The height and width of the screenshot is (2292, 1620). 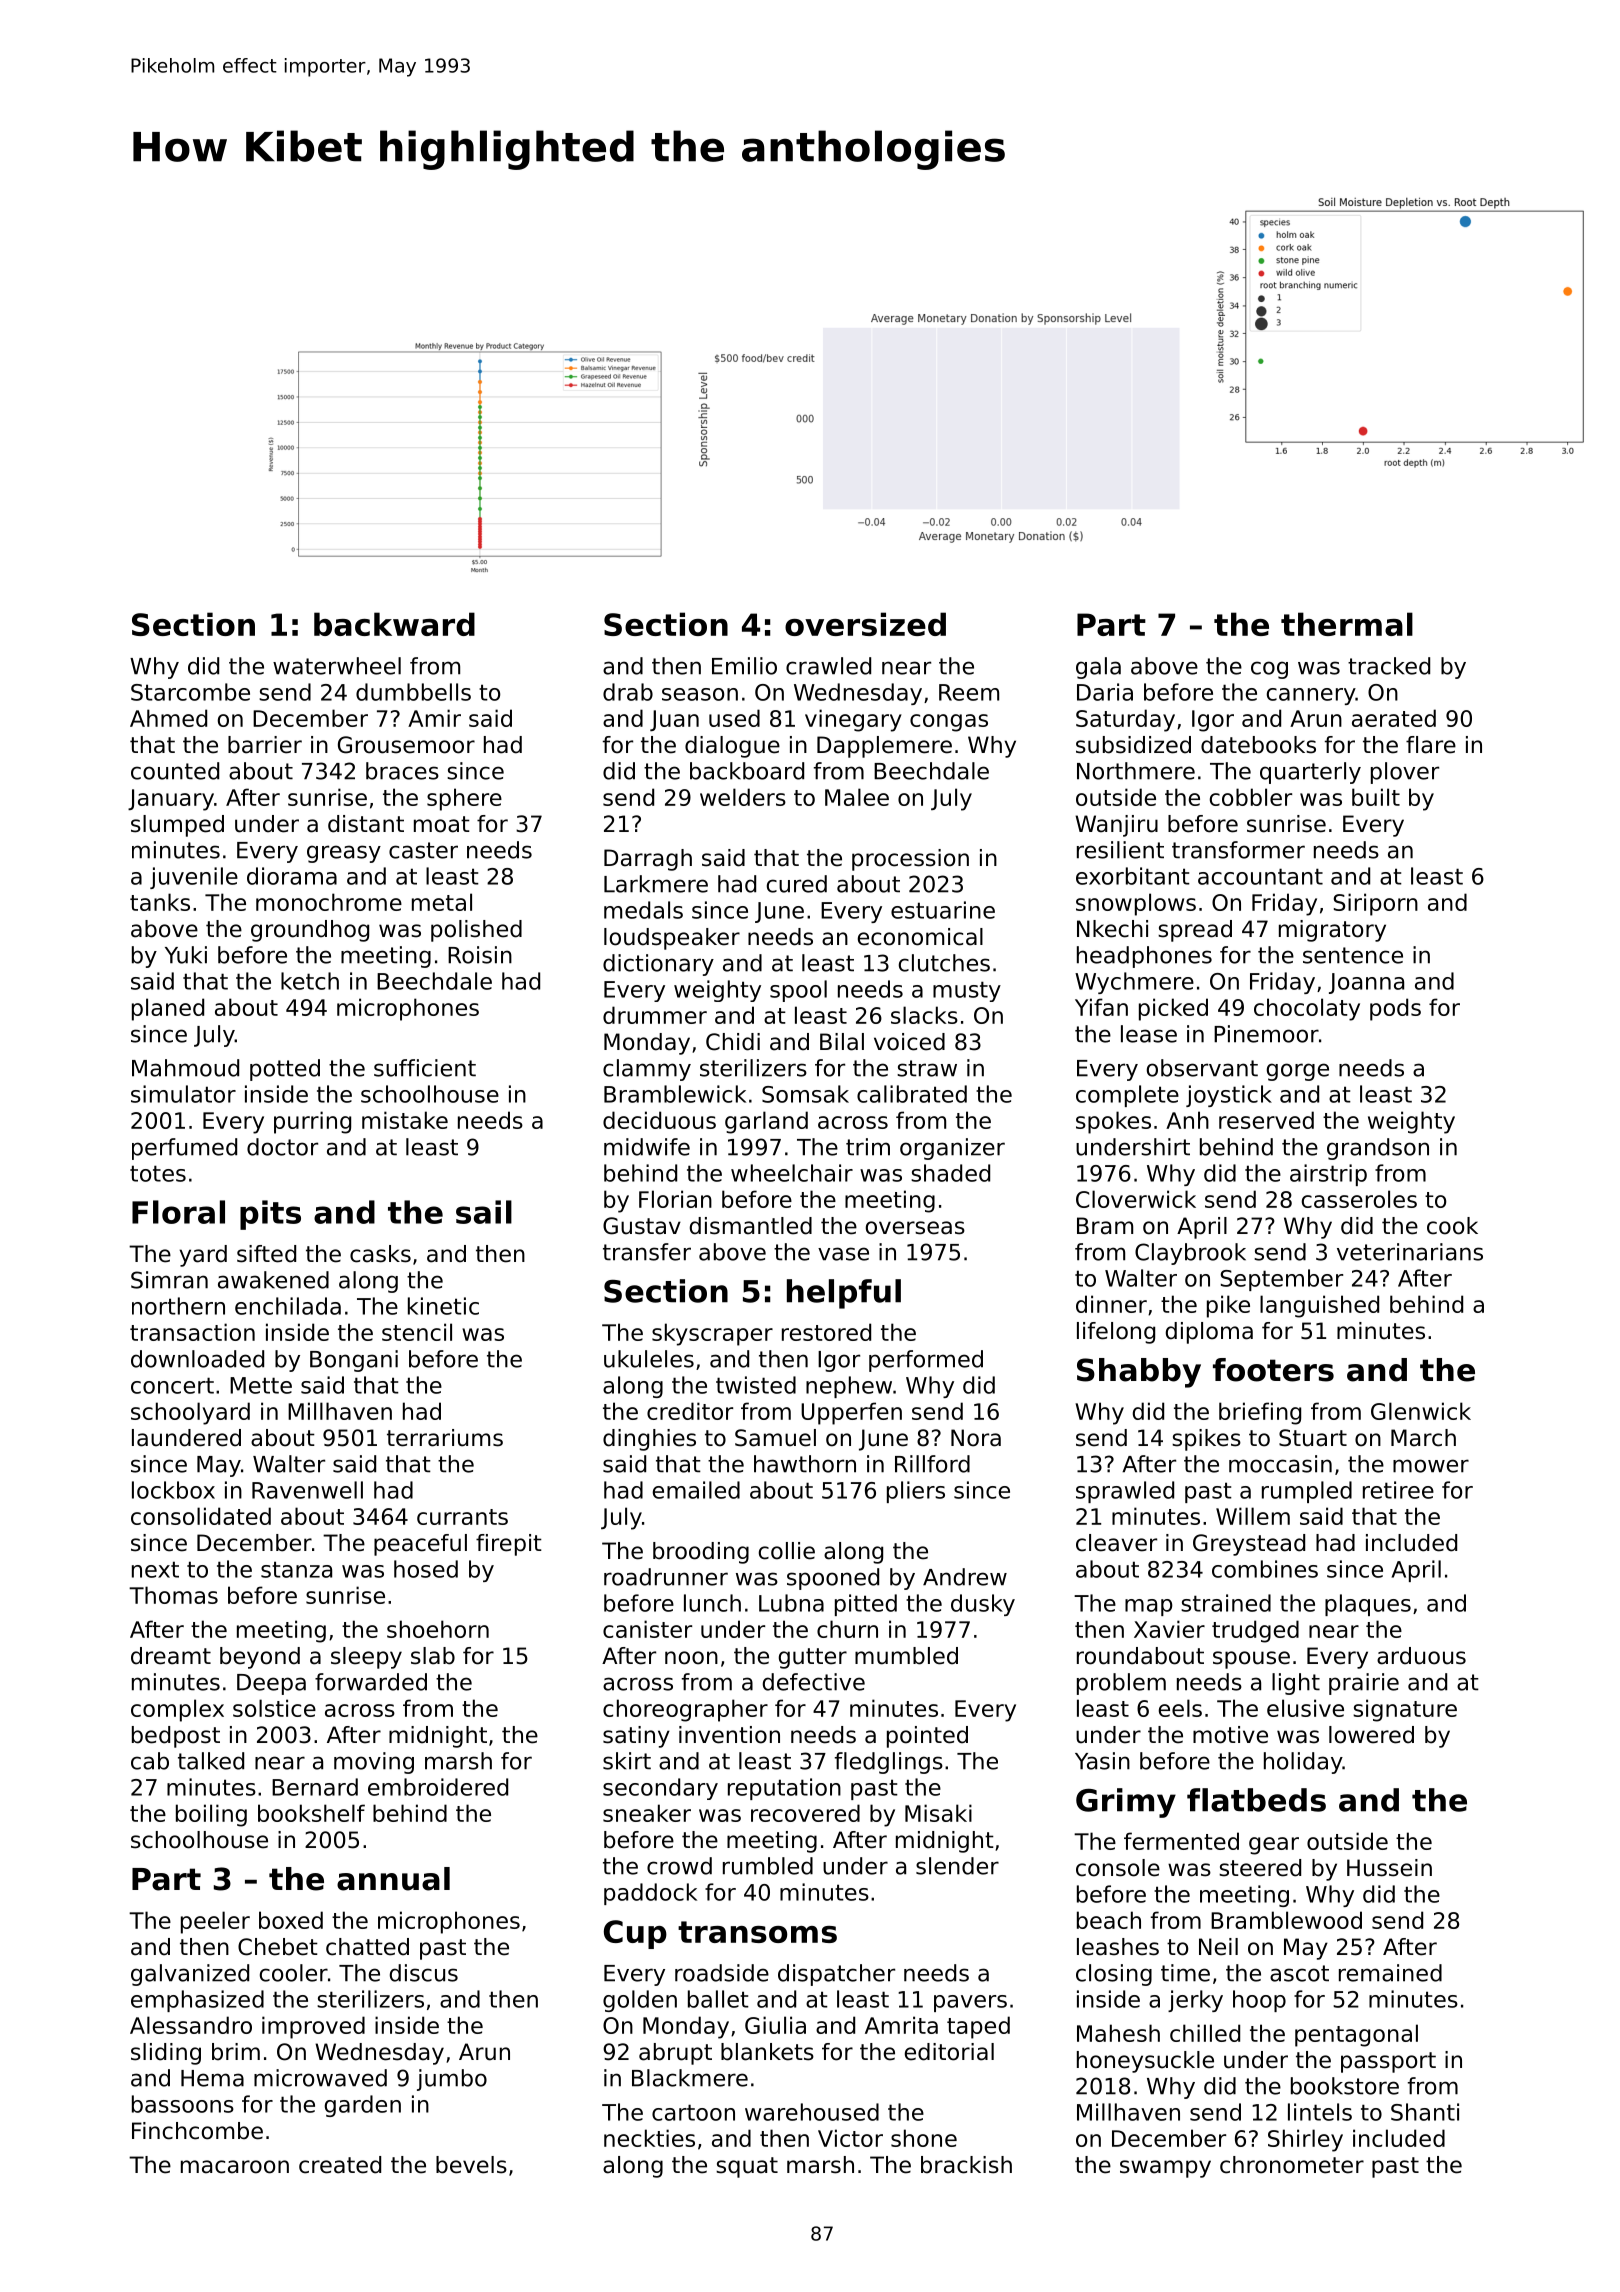 What do you see at coordinates (1292, 2165) in the screenshot?
I see `chronometer` at bounding box center [1292, 2165].
